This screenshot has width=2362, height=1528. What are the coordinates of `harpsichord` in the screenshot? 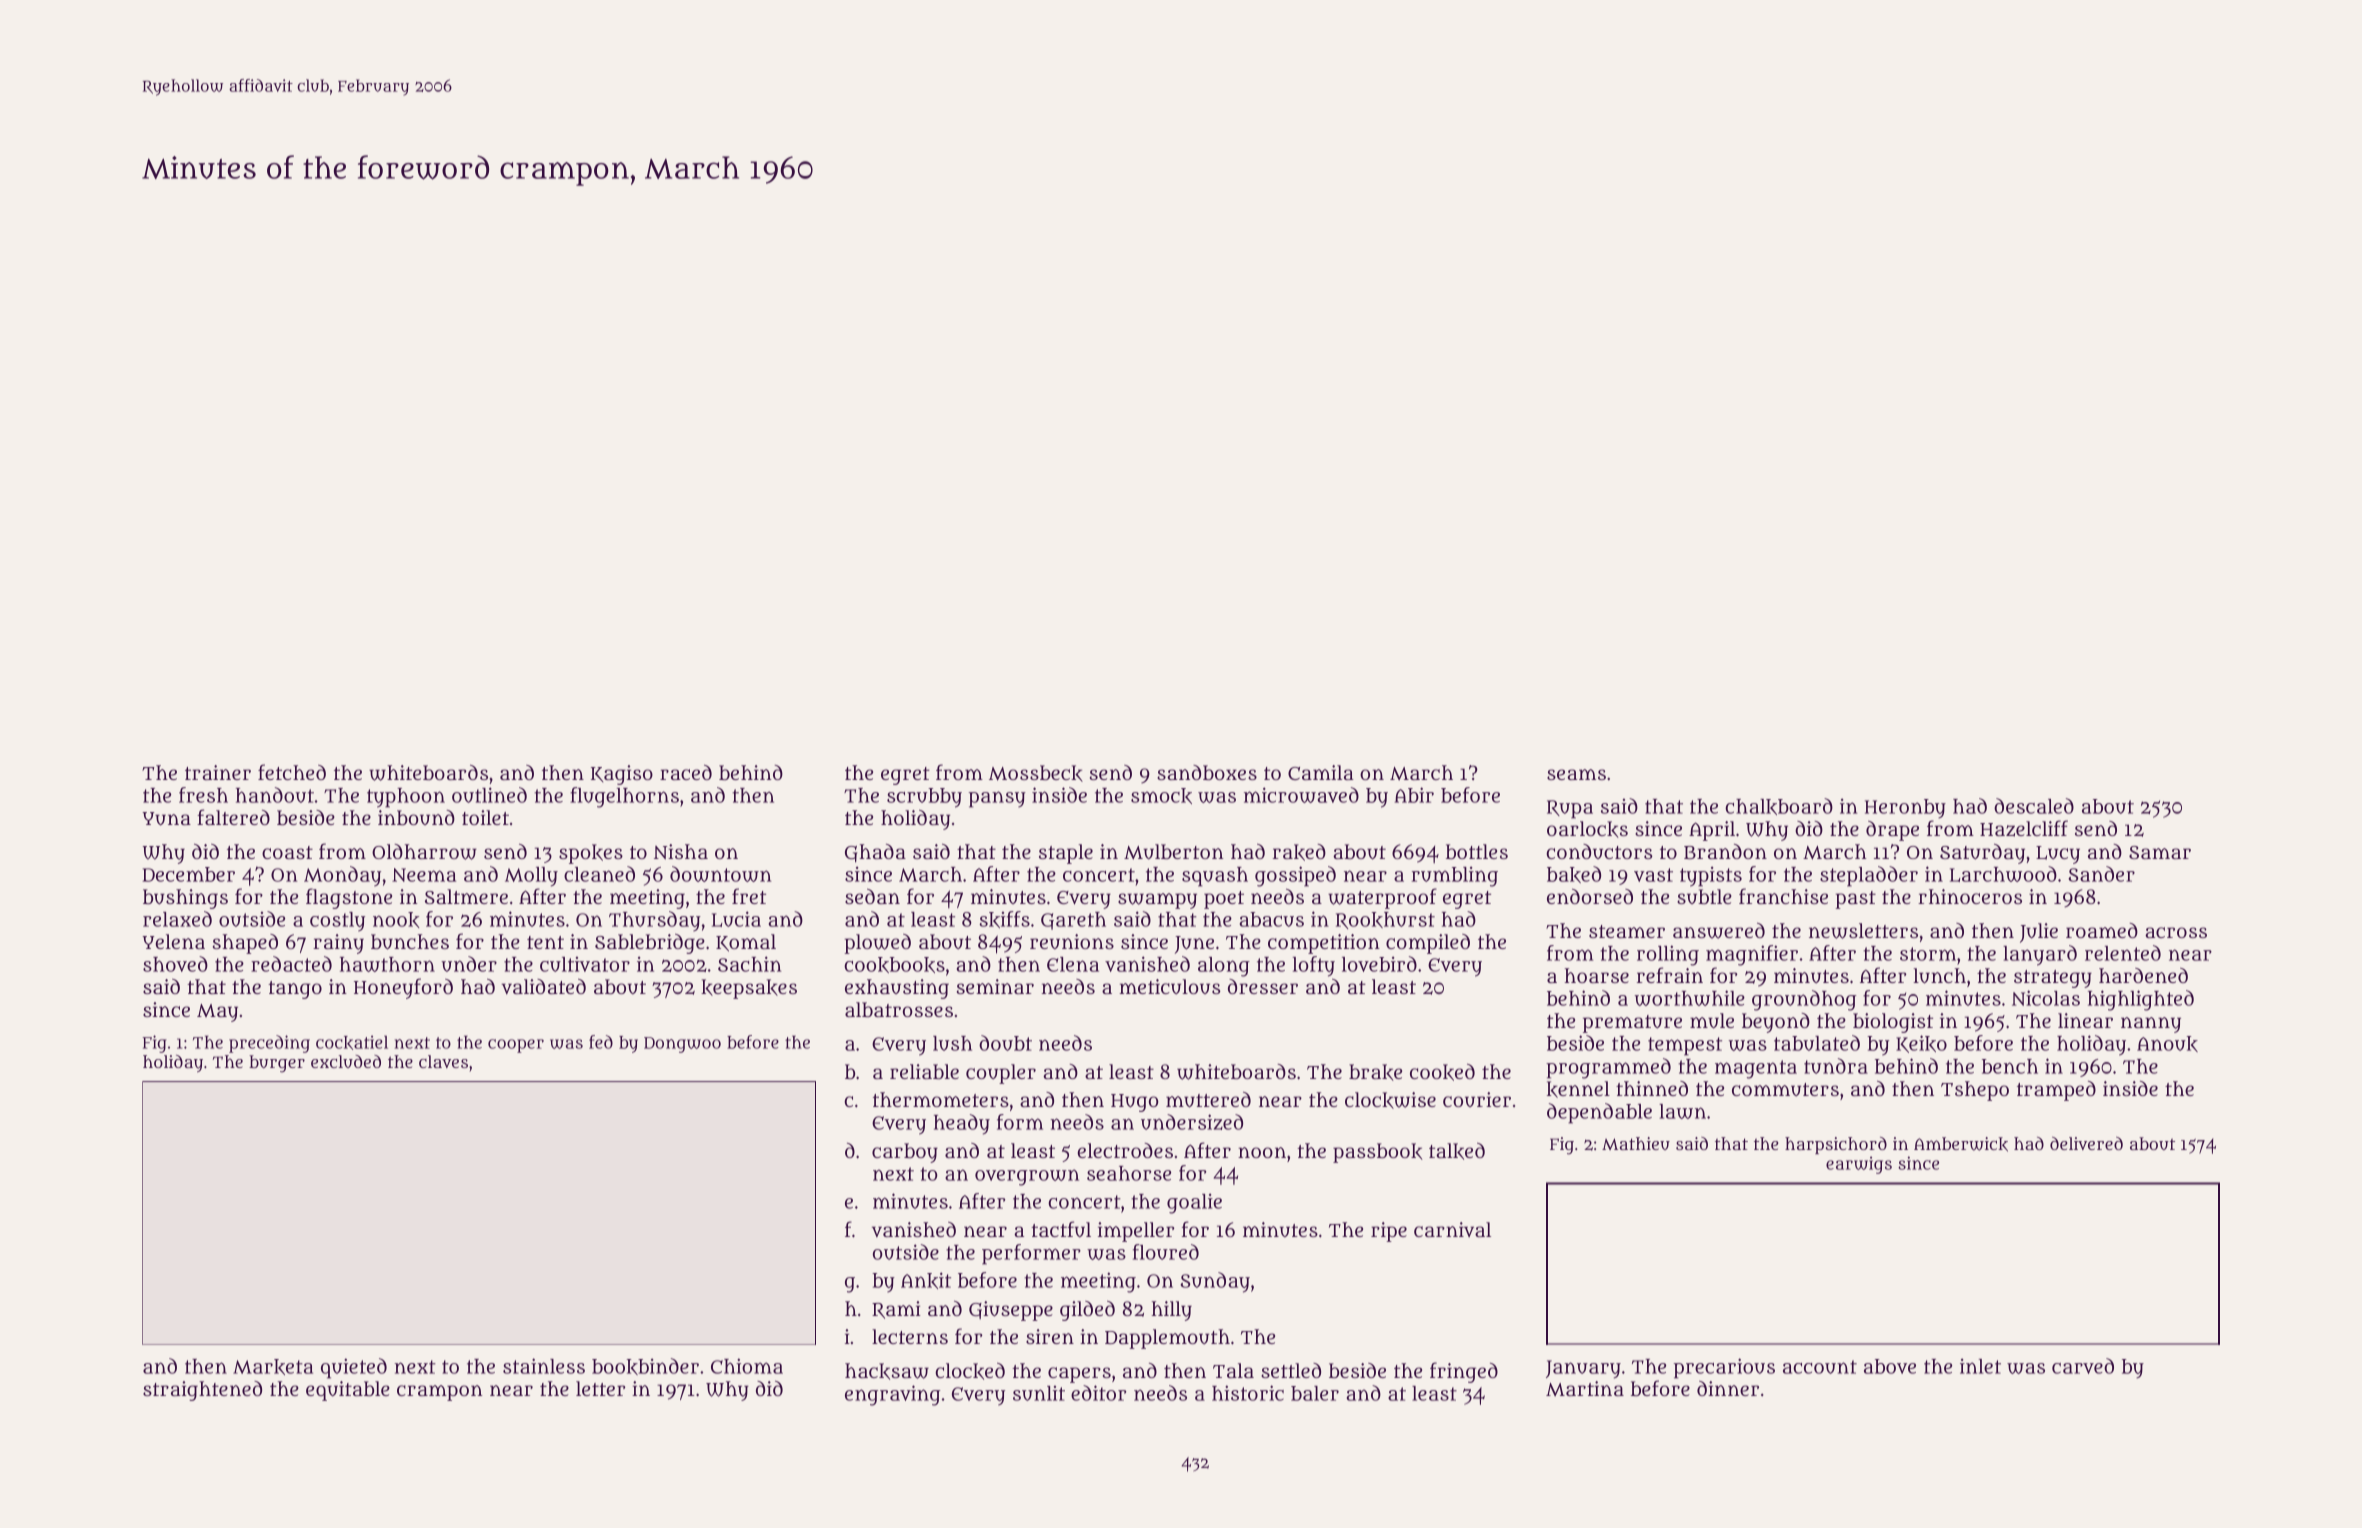 It's located at (1836, 1145).
